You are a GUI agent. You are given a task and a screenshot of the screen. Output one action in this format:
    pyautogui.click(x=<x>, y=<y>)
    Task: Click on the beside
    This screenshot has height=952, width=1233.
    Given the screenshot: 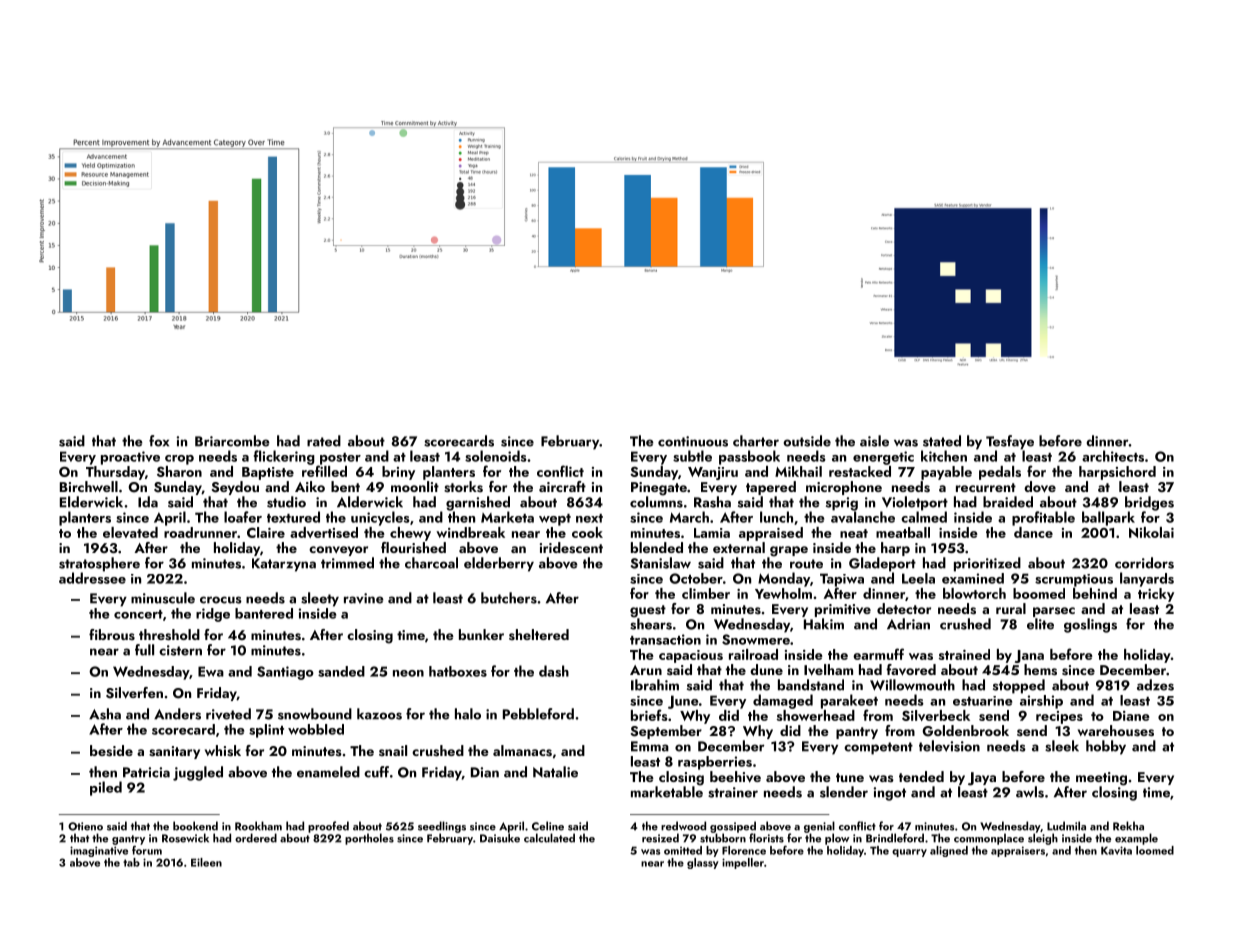 What is the action you would take?
    pyautogui.click(x=111, y=751)
